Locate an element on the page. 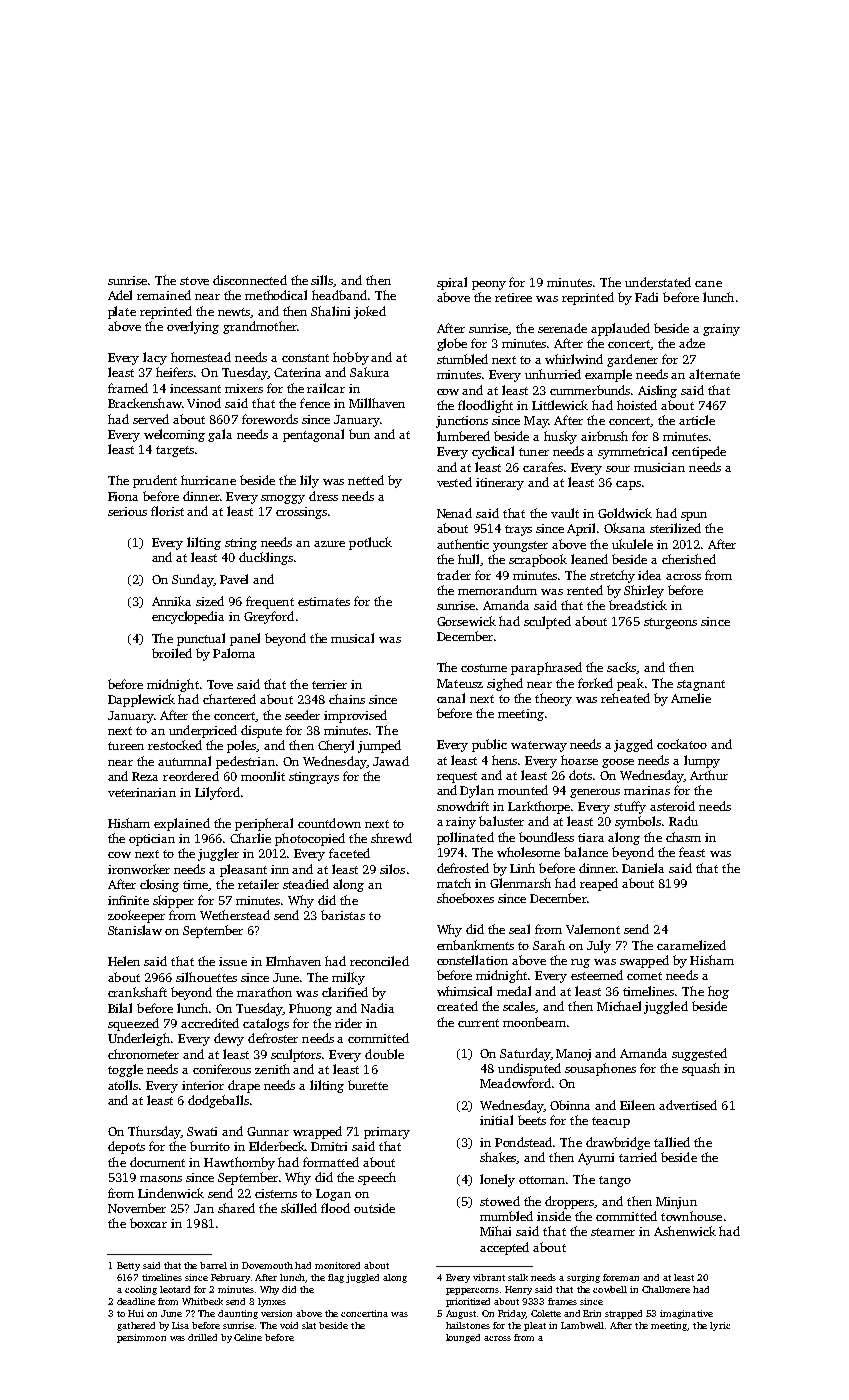  strapped is located at coordinates (623, 1314).
